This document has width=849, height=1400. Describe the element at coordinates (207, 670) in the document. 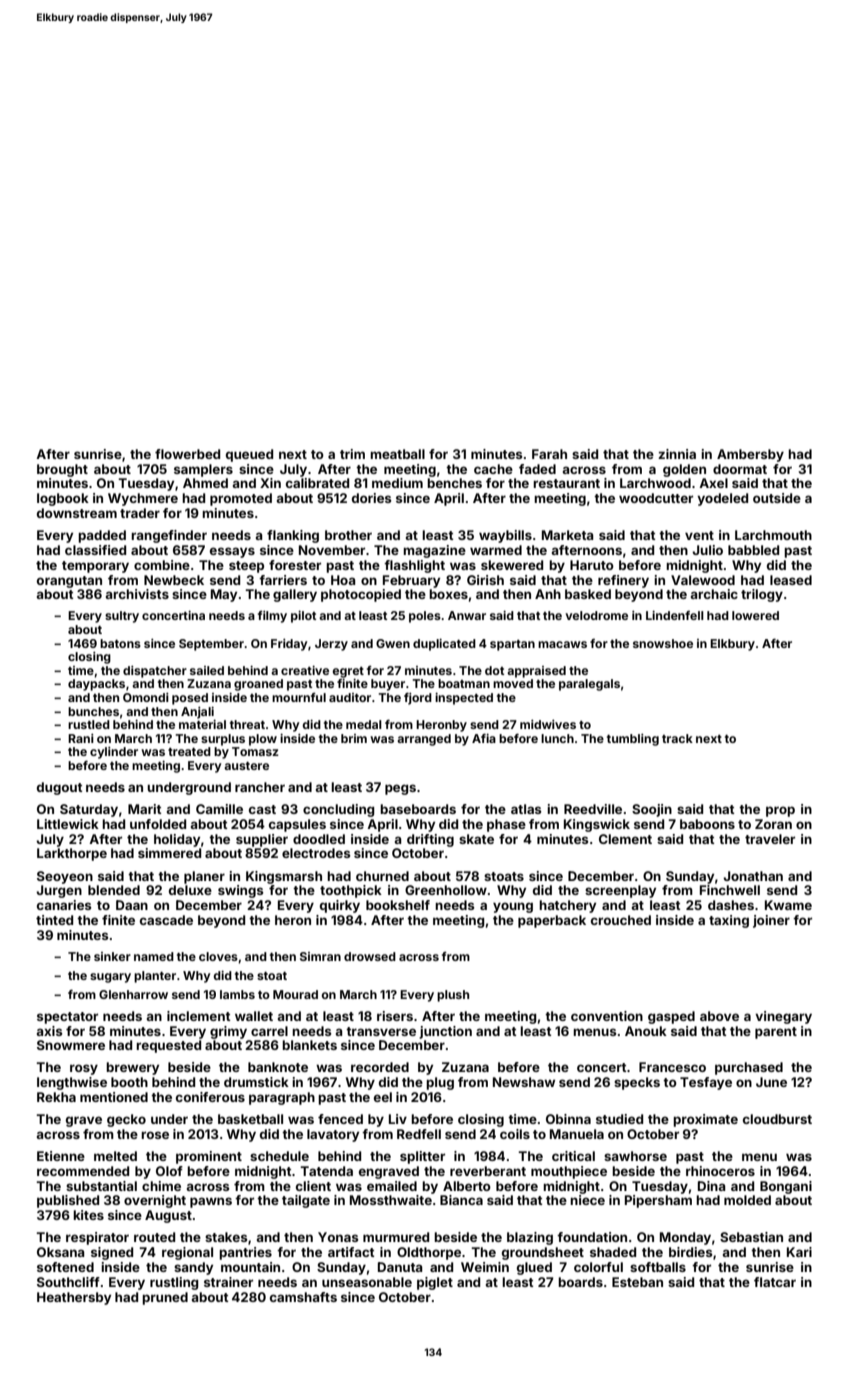

I see `sailed` at that location.
